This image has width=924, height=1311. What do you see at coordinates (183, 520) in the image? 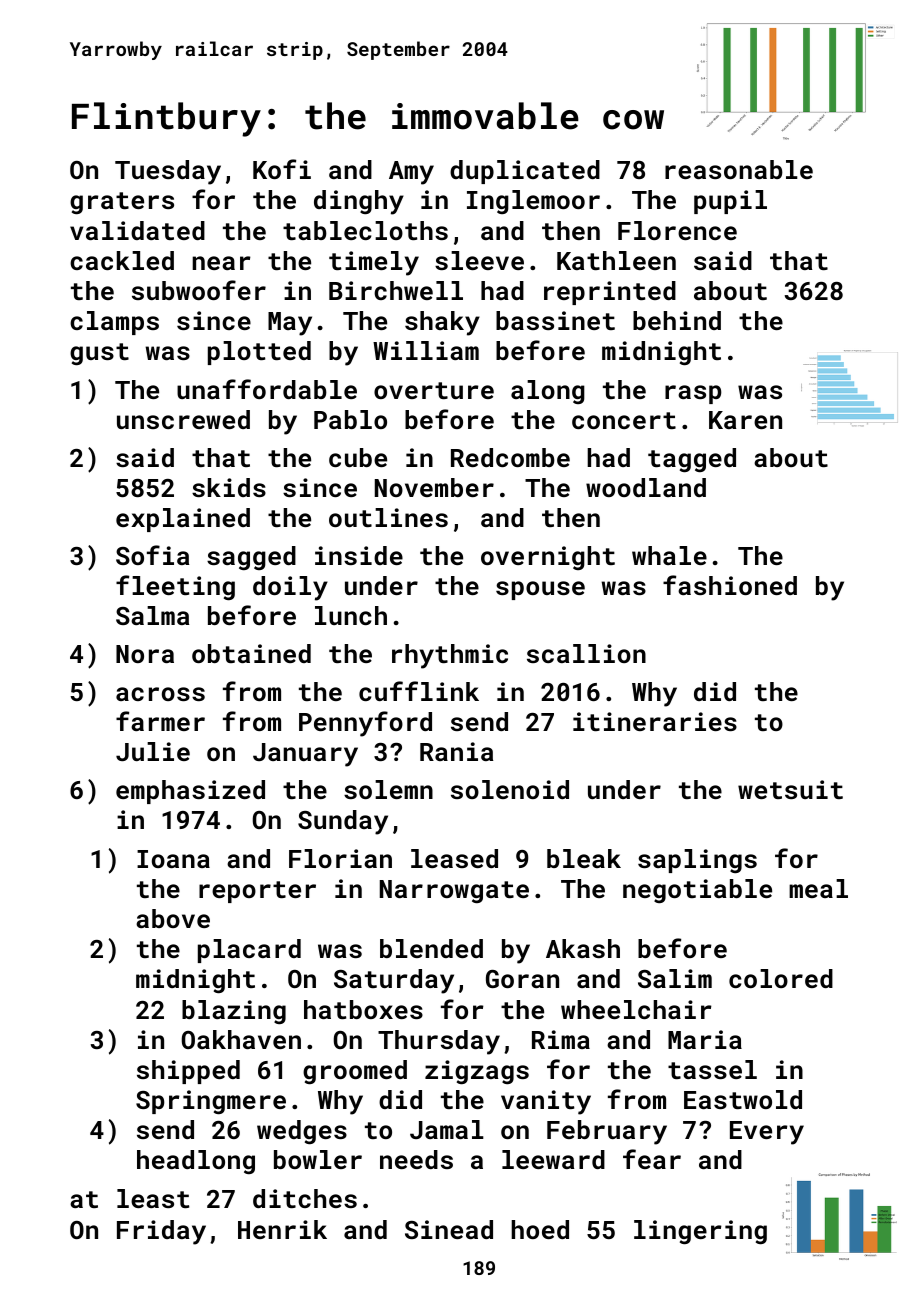
I see `explained` at bounding box center [183, 520].
